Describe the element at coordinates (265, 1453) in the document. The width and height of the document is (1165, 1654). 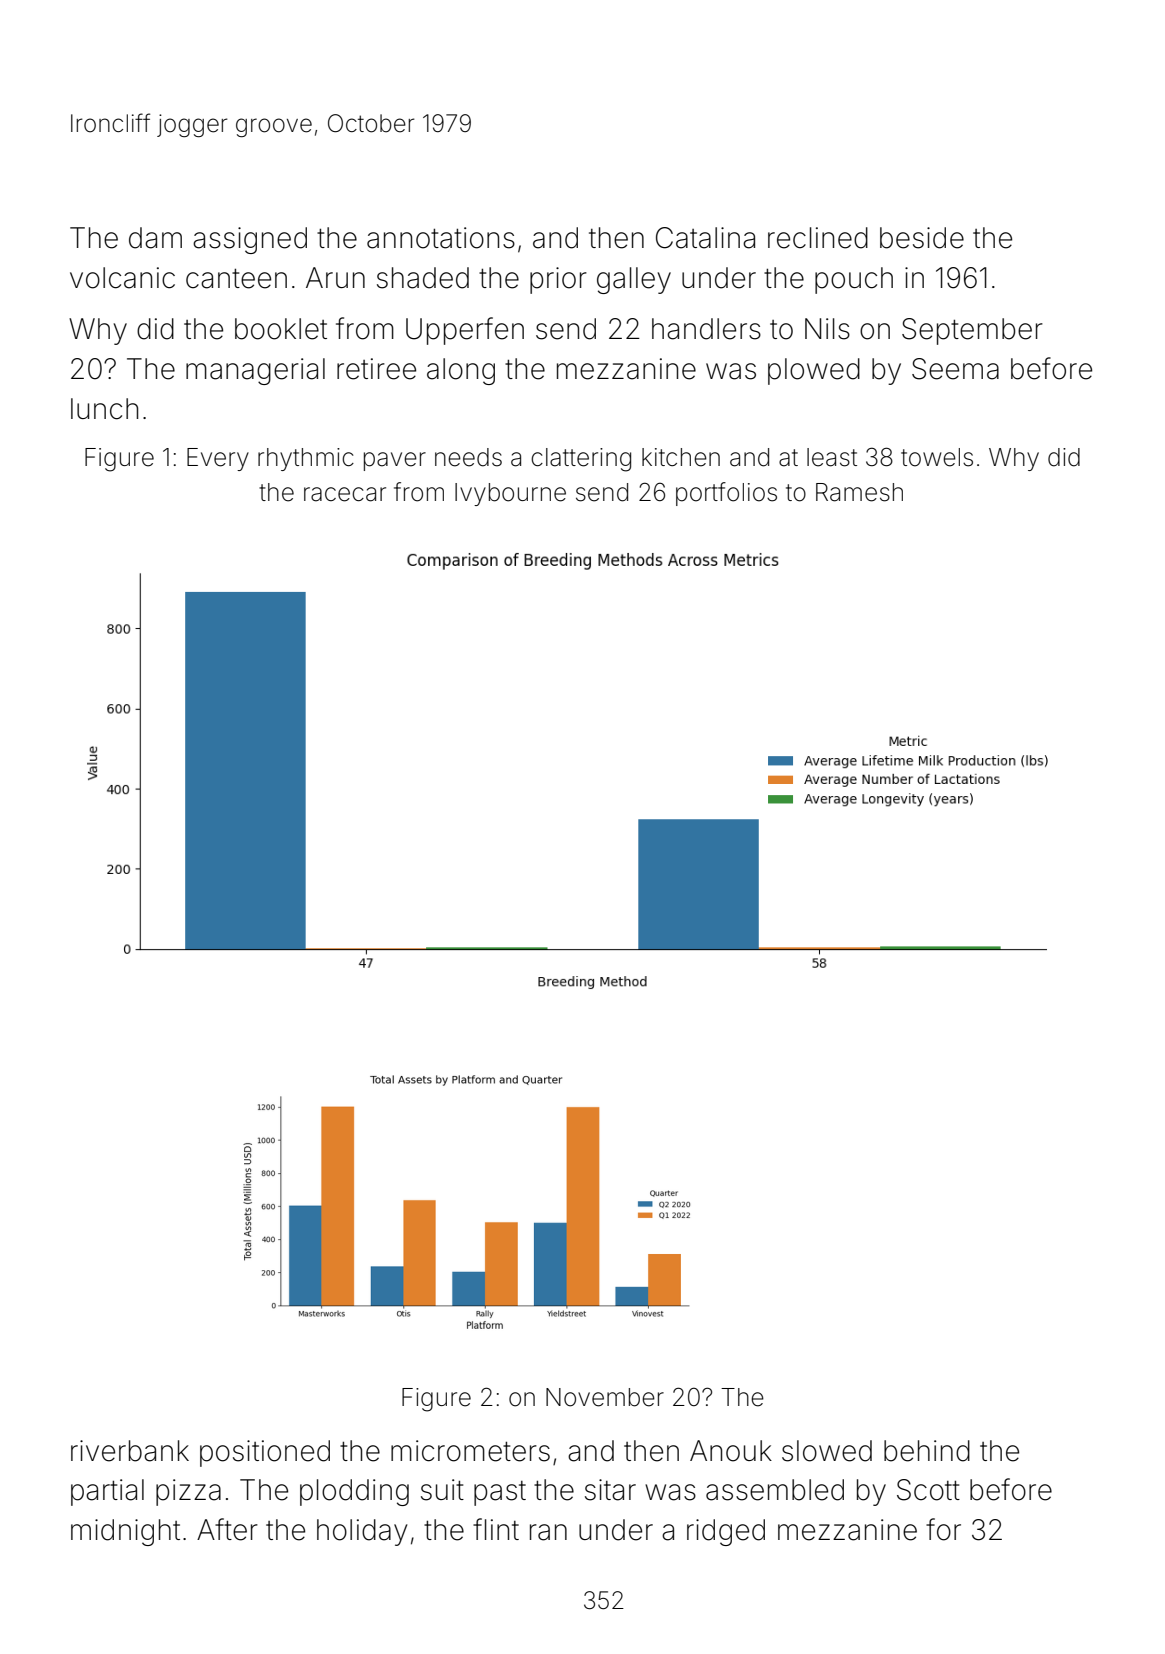
I see `positioned` at that location.
